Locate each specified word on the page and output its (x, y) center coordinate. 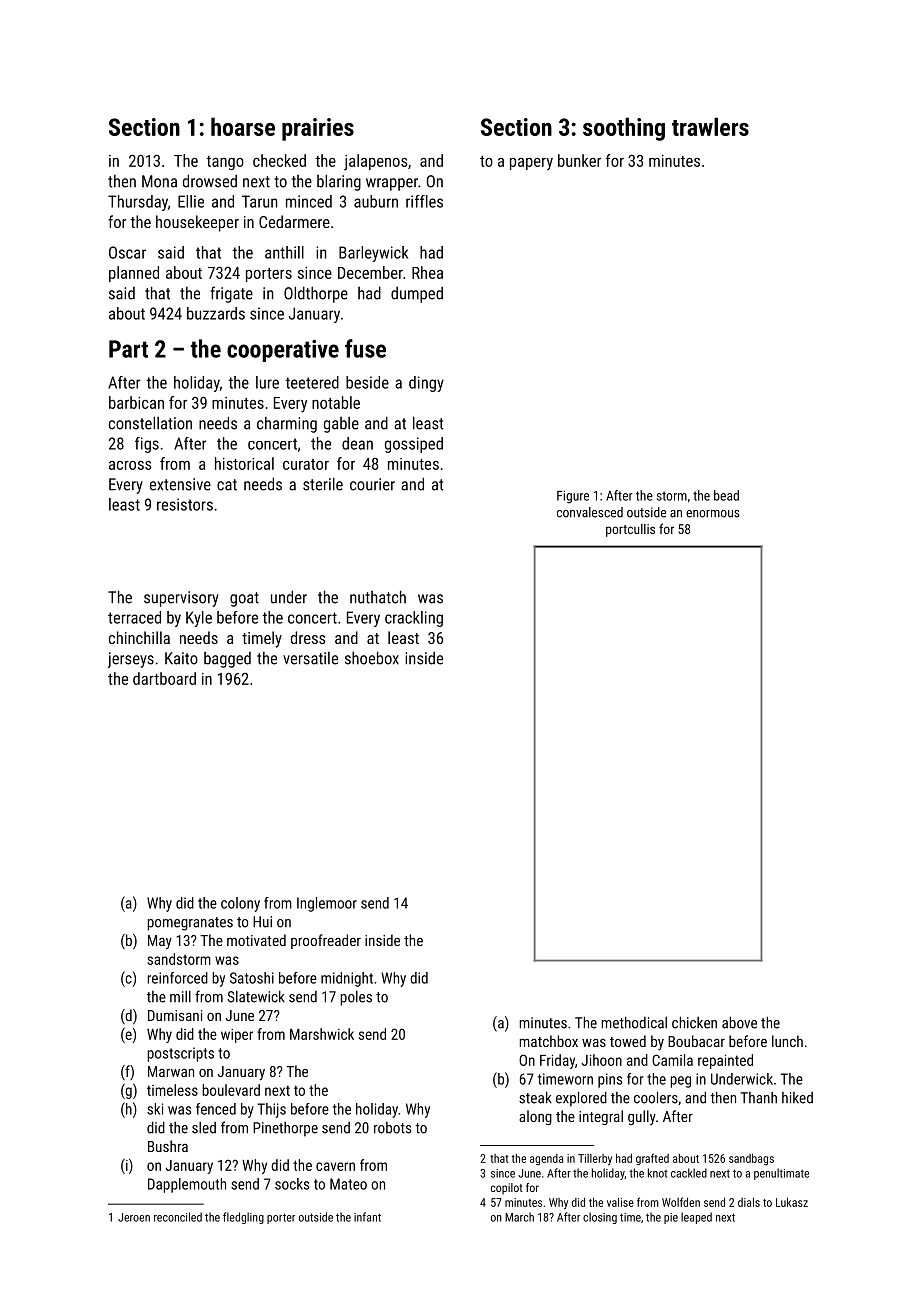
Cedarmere (294, 221)
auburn (376, 201)
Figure (573, 497)
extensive (180, 484)
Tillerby (595, 1160)
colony (240, 904)
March (519, 1217)
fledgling (243, 1218)
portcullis (630, 530)
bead (726, 495)
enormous (713, 514)
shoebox (372, 658)
